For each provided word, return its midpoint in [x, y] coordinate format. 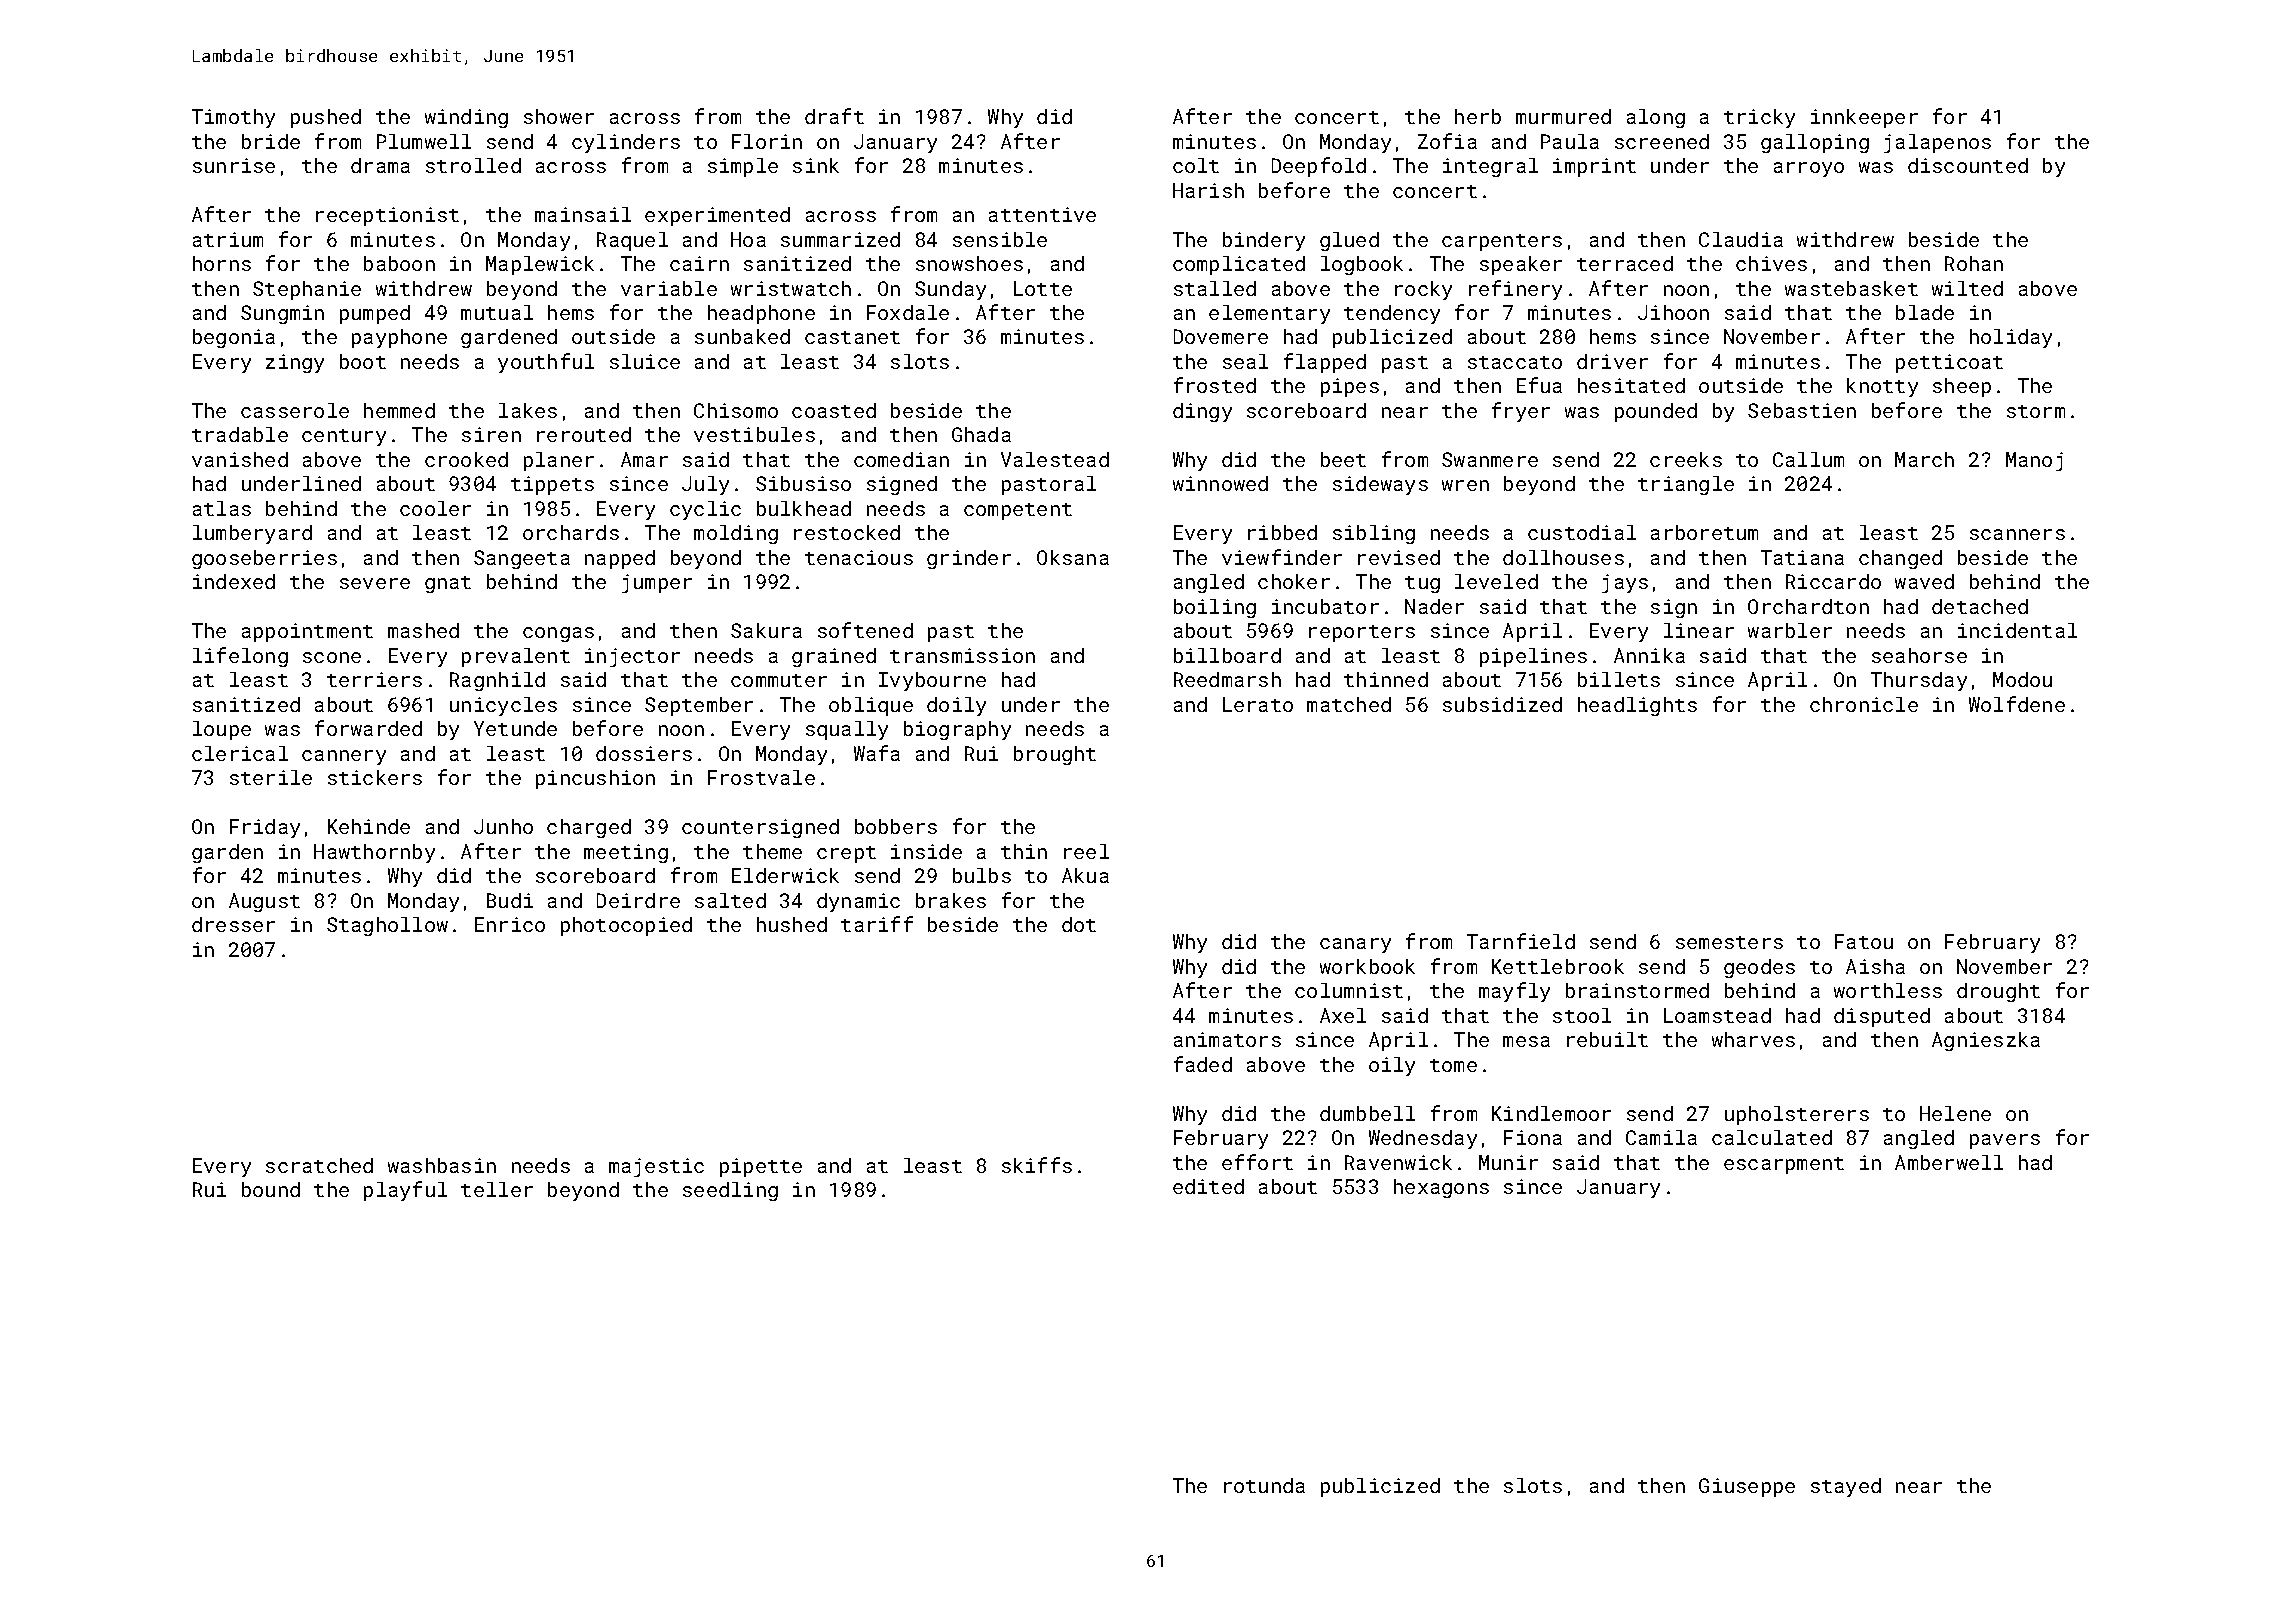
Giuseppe [1747, 1487]
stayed [1846, 1487]
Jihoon [1673, 312]
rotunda [1264, 1485]
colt [1196, 165]
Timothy [233, 118]
